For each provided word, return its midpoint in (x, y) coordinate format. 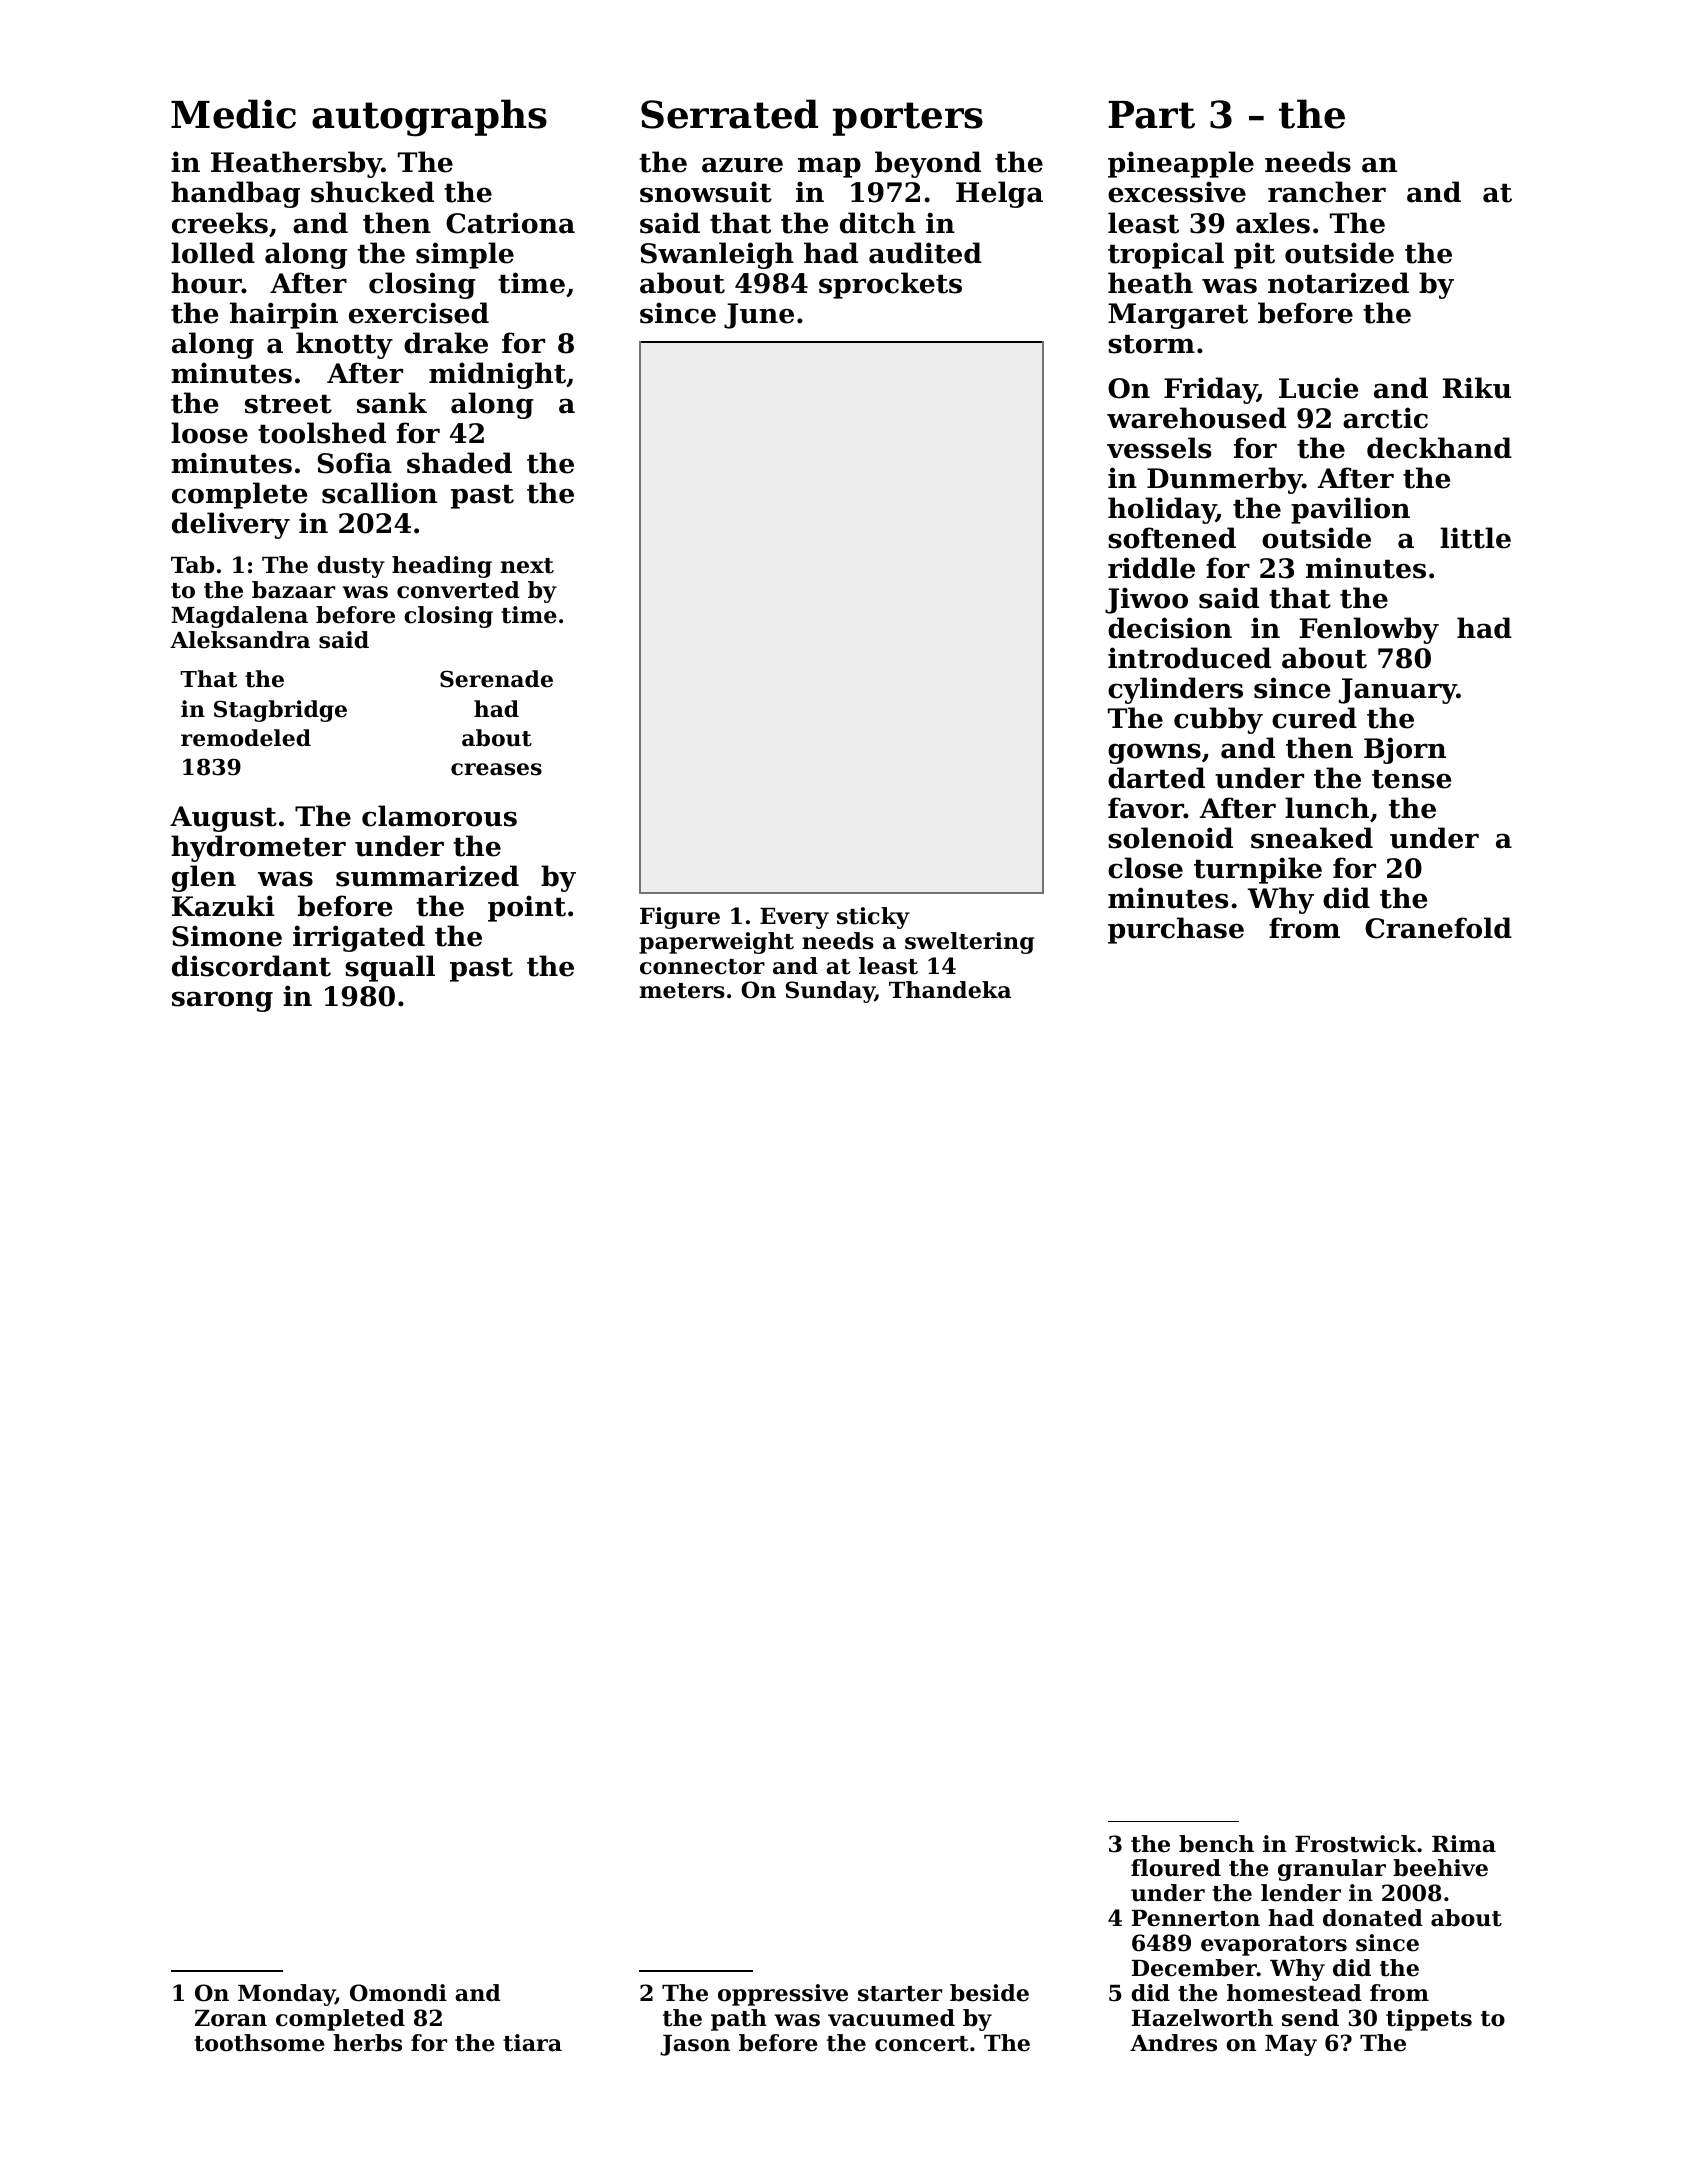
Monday (286, 1995)
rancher (1327, 192)
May (1291, 2045)
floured (1176, 1868)
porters (908, 119)
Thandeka (950, 990)
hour (206, 283)
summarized (427, 876)
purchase (1176, 930)
